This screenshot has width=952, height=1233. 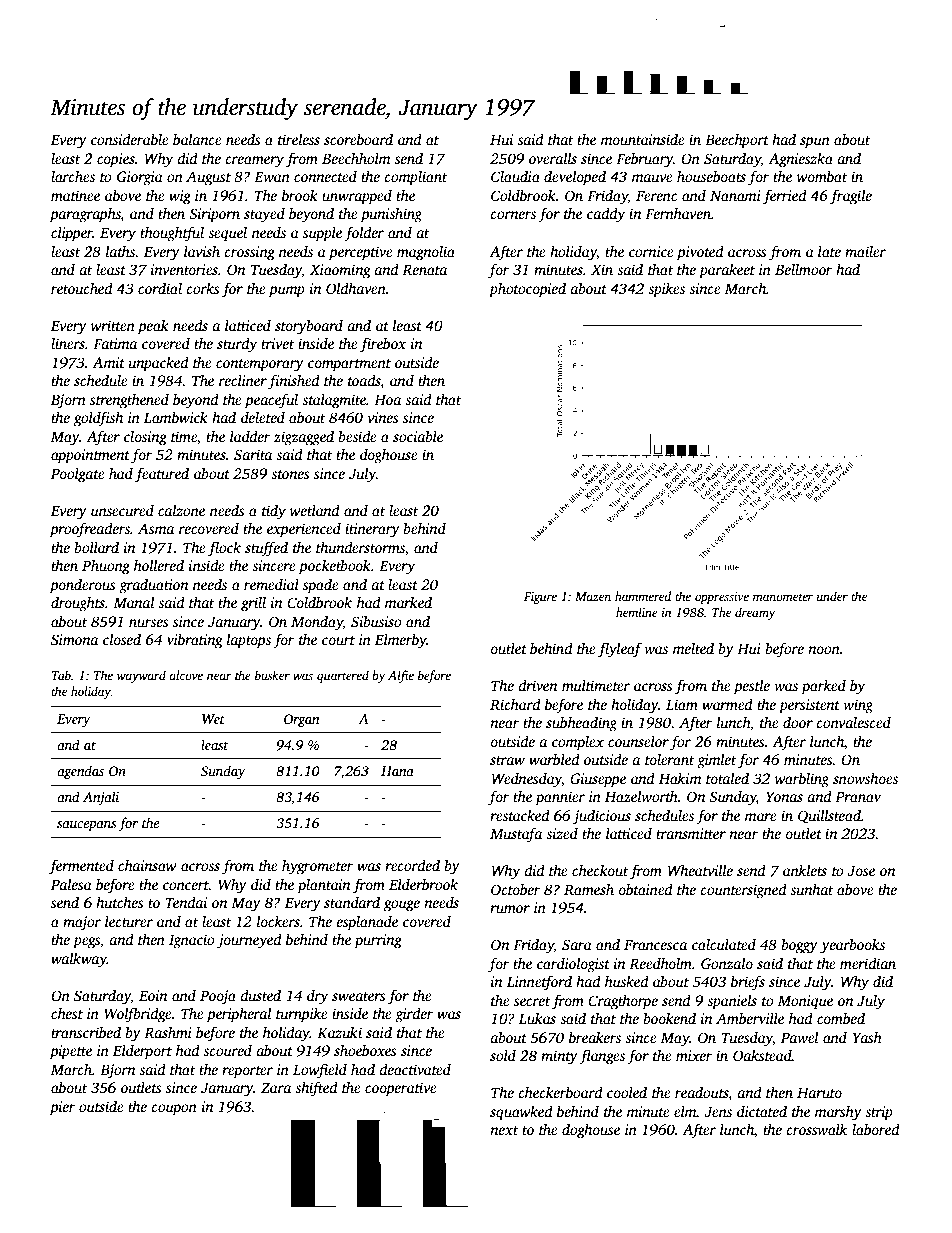 What do you see at coordinates (418, 436) in the screenshot?
I see `sociable` at bounding box center [418, 436].
